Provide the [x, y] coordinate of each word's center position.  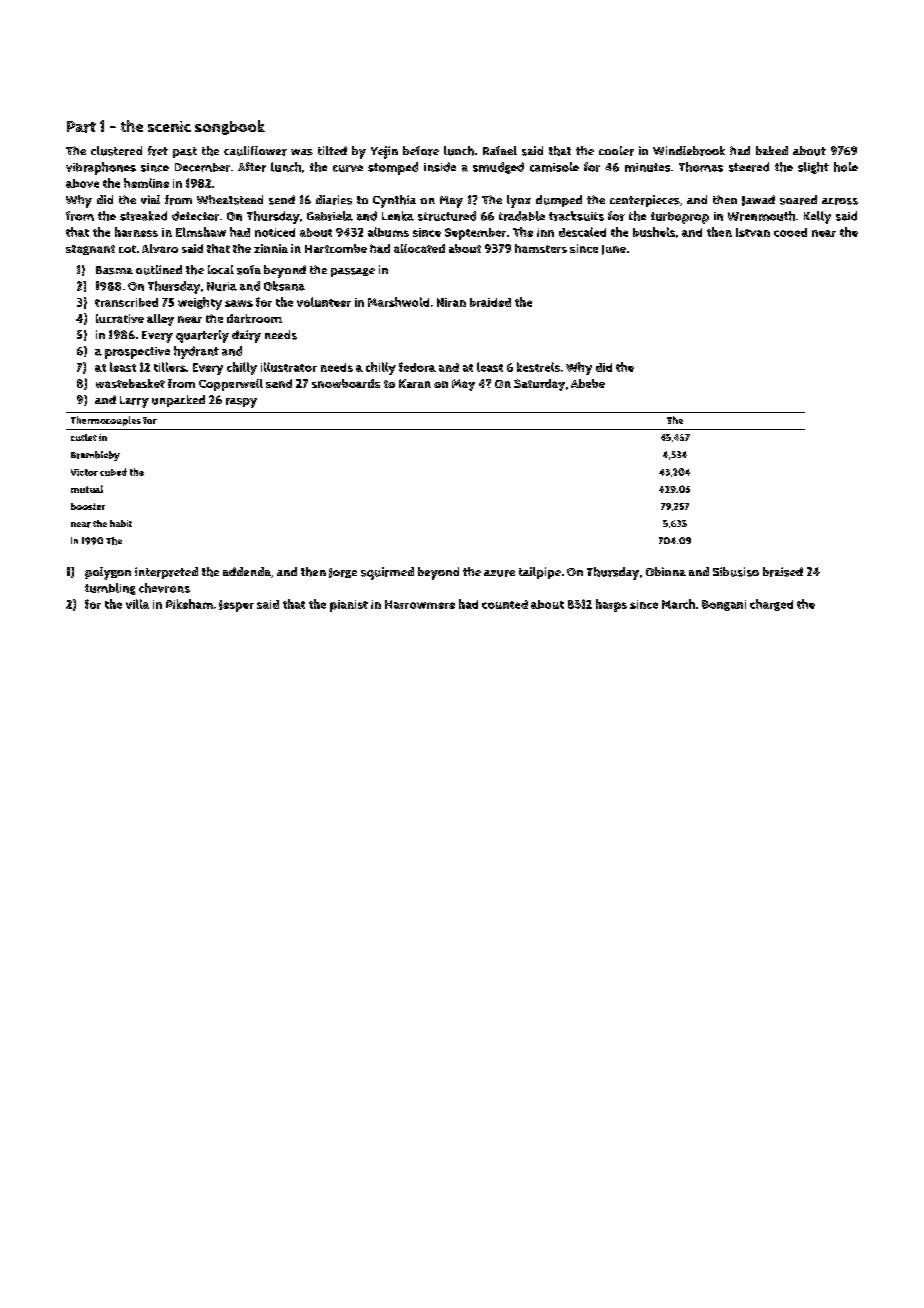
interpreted [166, 573]
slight [813, 168]
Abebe [588, 383]
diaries [334, 200]
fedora [417, 367]
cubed [113, 472]
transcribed [126, 302]
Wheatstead [230, 200]
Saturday [539, 385]
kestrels [538, 367]
